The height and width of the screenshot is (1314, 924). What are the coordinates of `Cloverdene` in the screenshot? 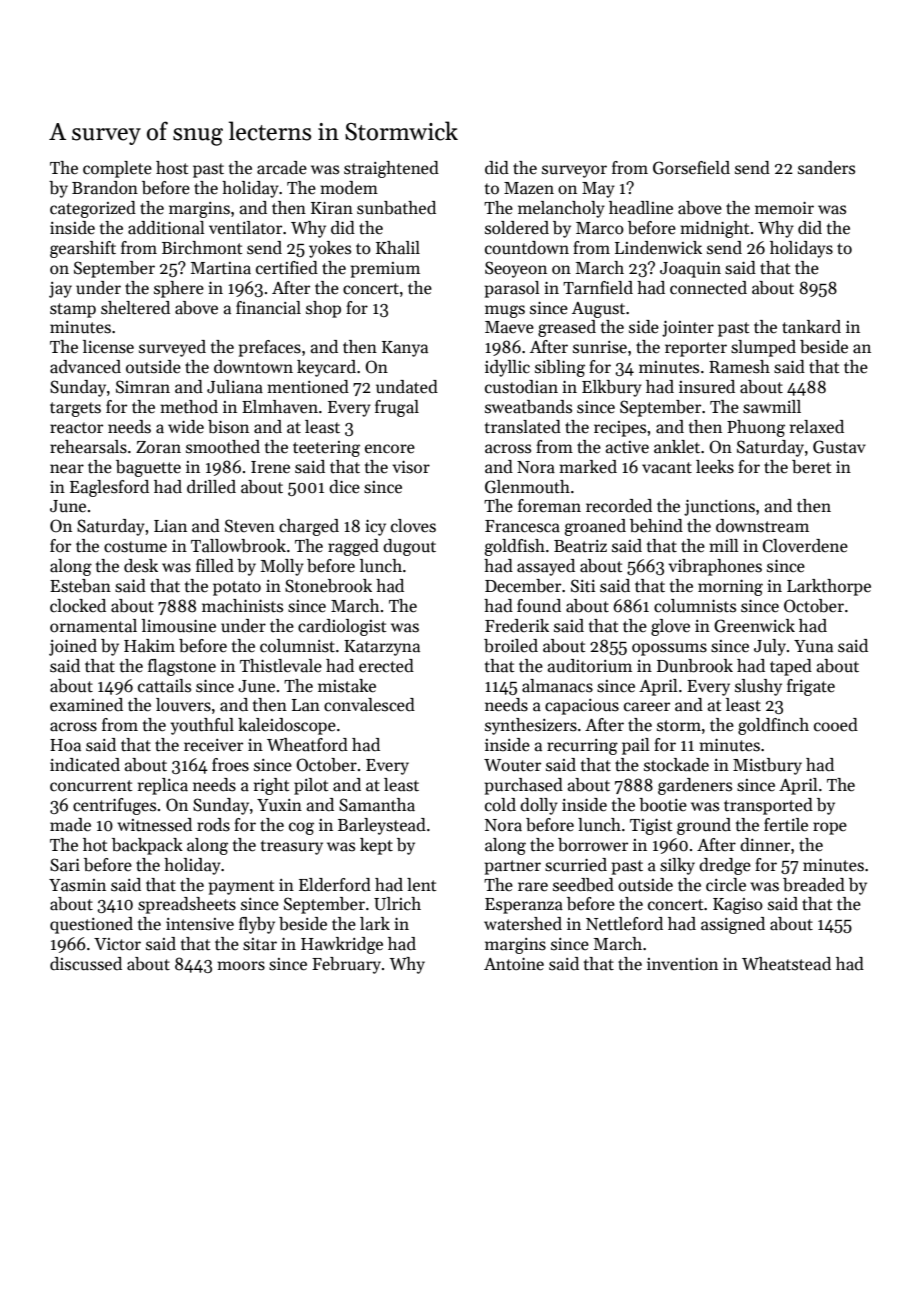 It's located at (805, 546).
